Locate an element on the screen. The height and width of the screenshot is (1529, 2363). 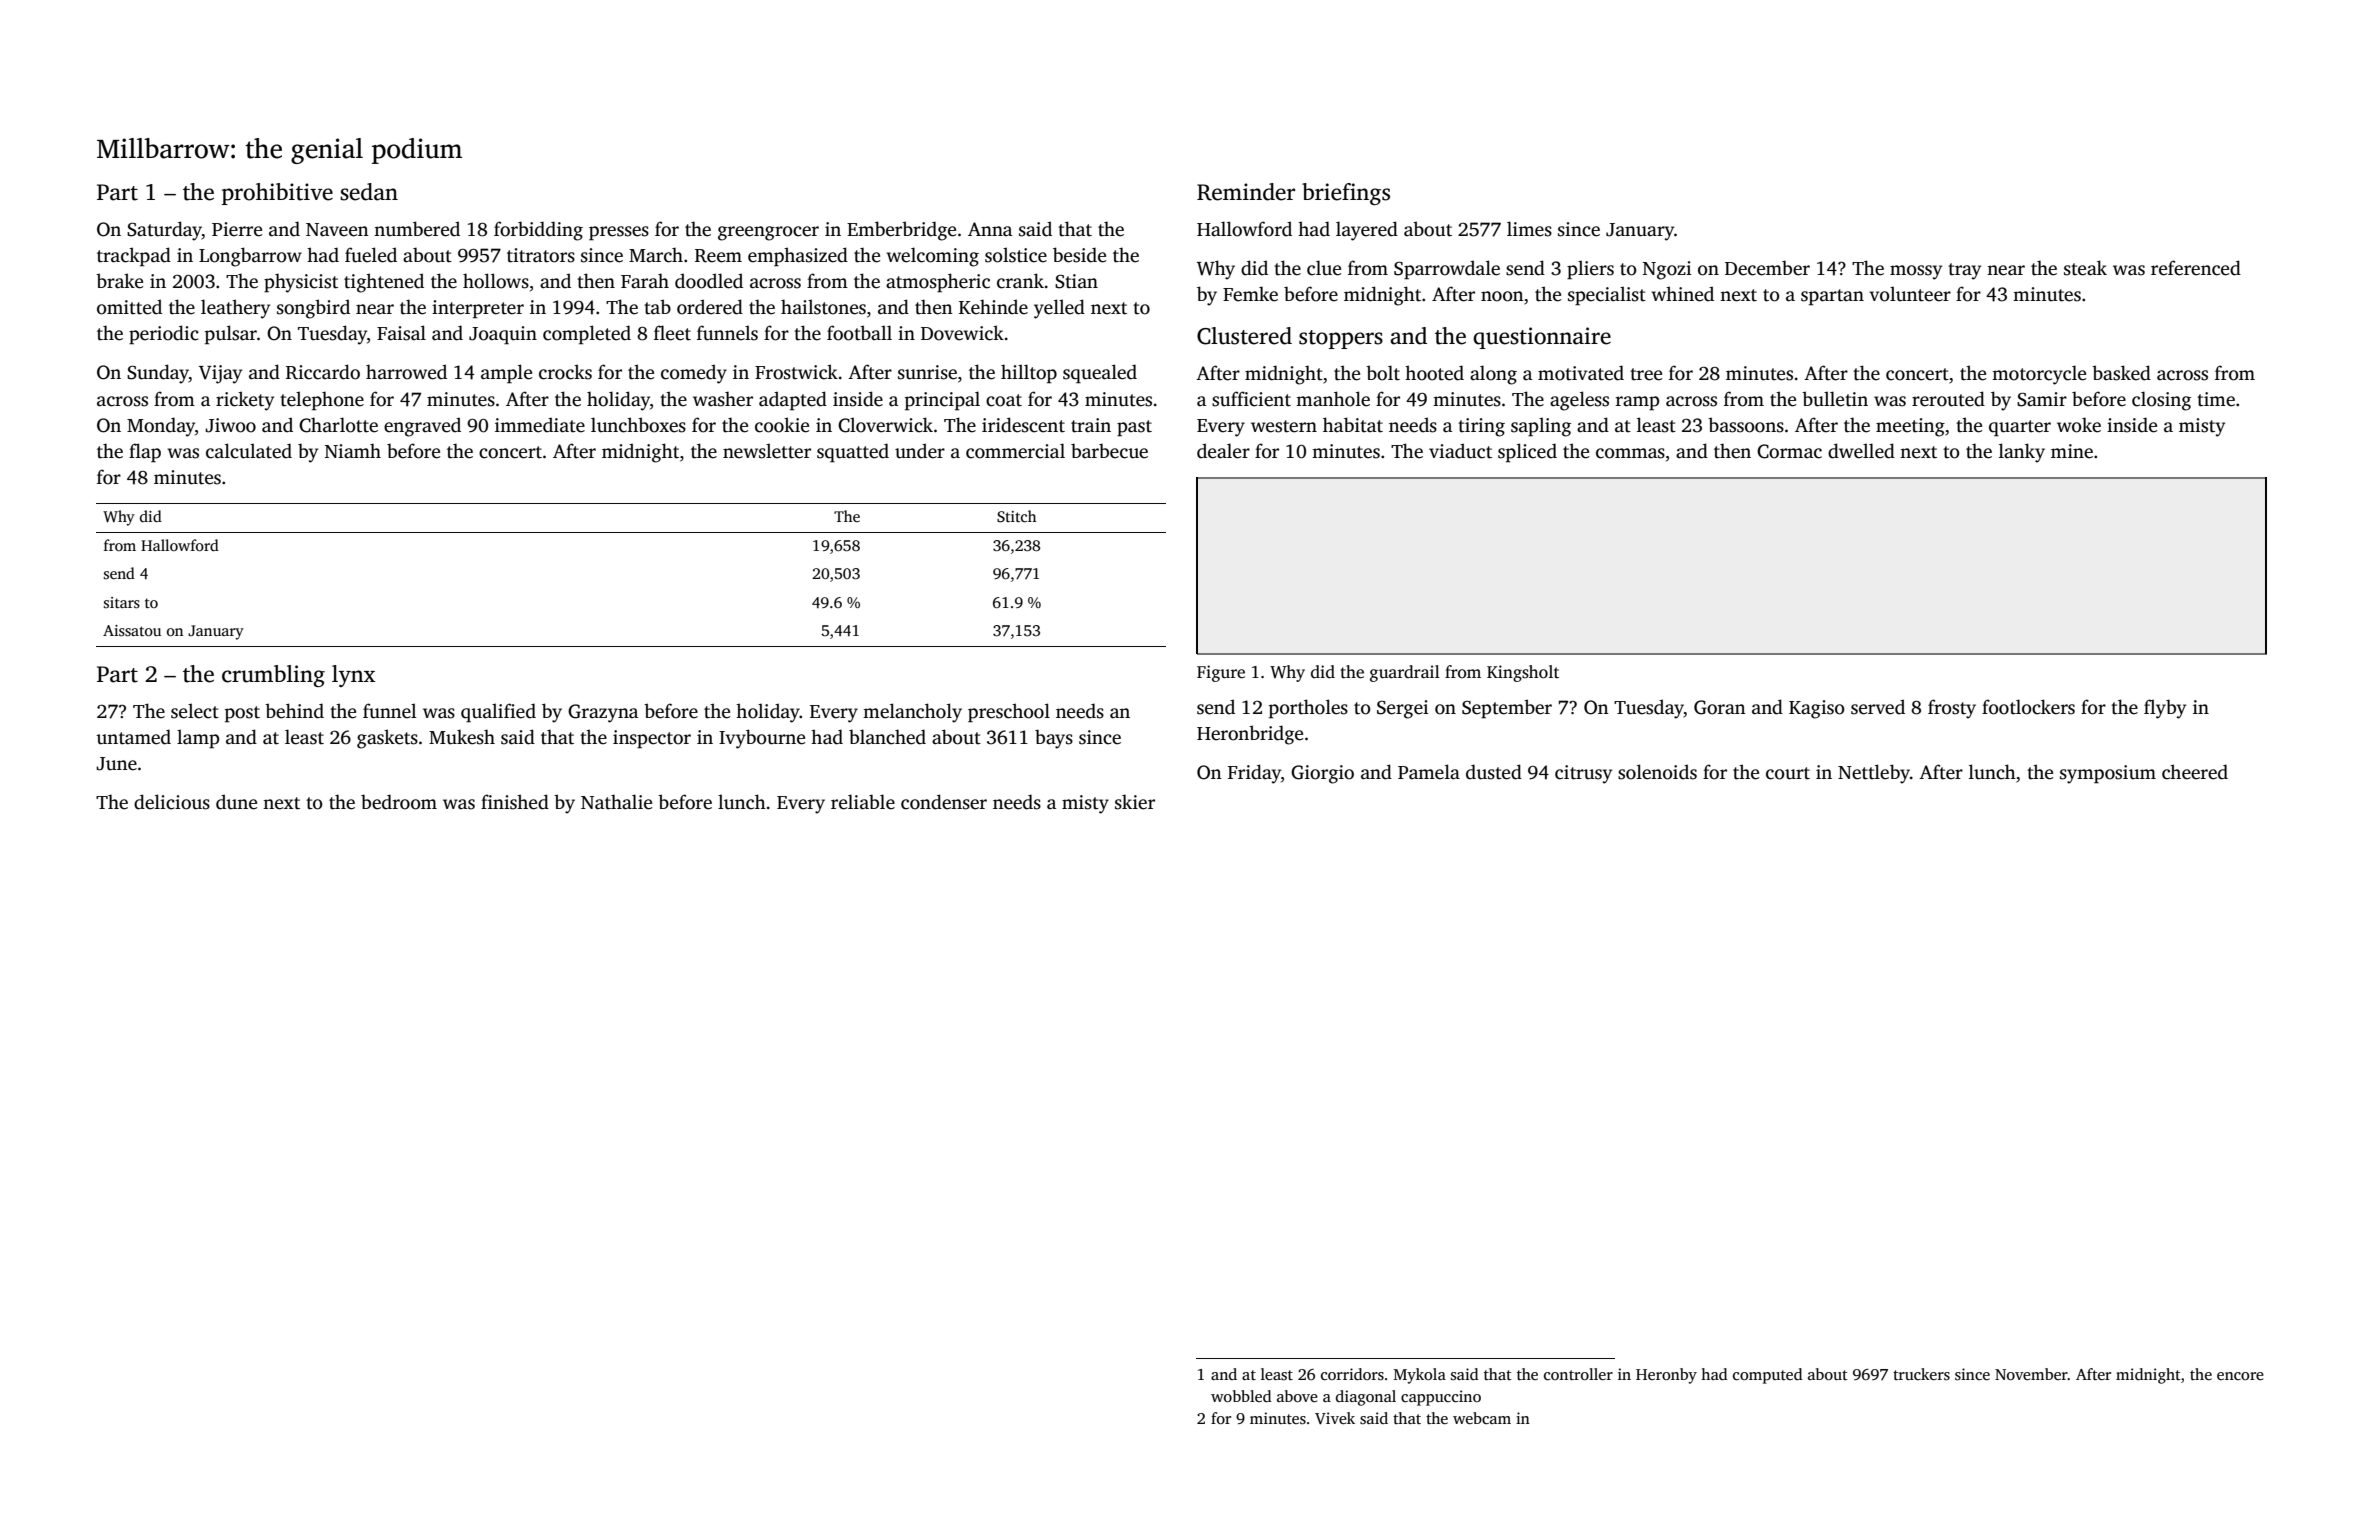
bedroom is located at coordinates (399, 802).
